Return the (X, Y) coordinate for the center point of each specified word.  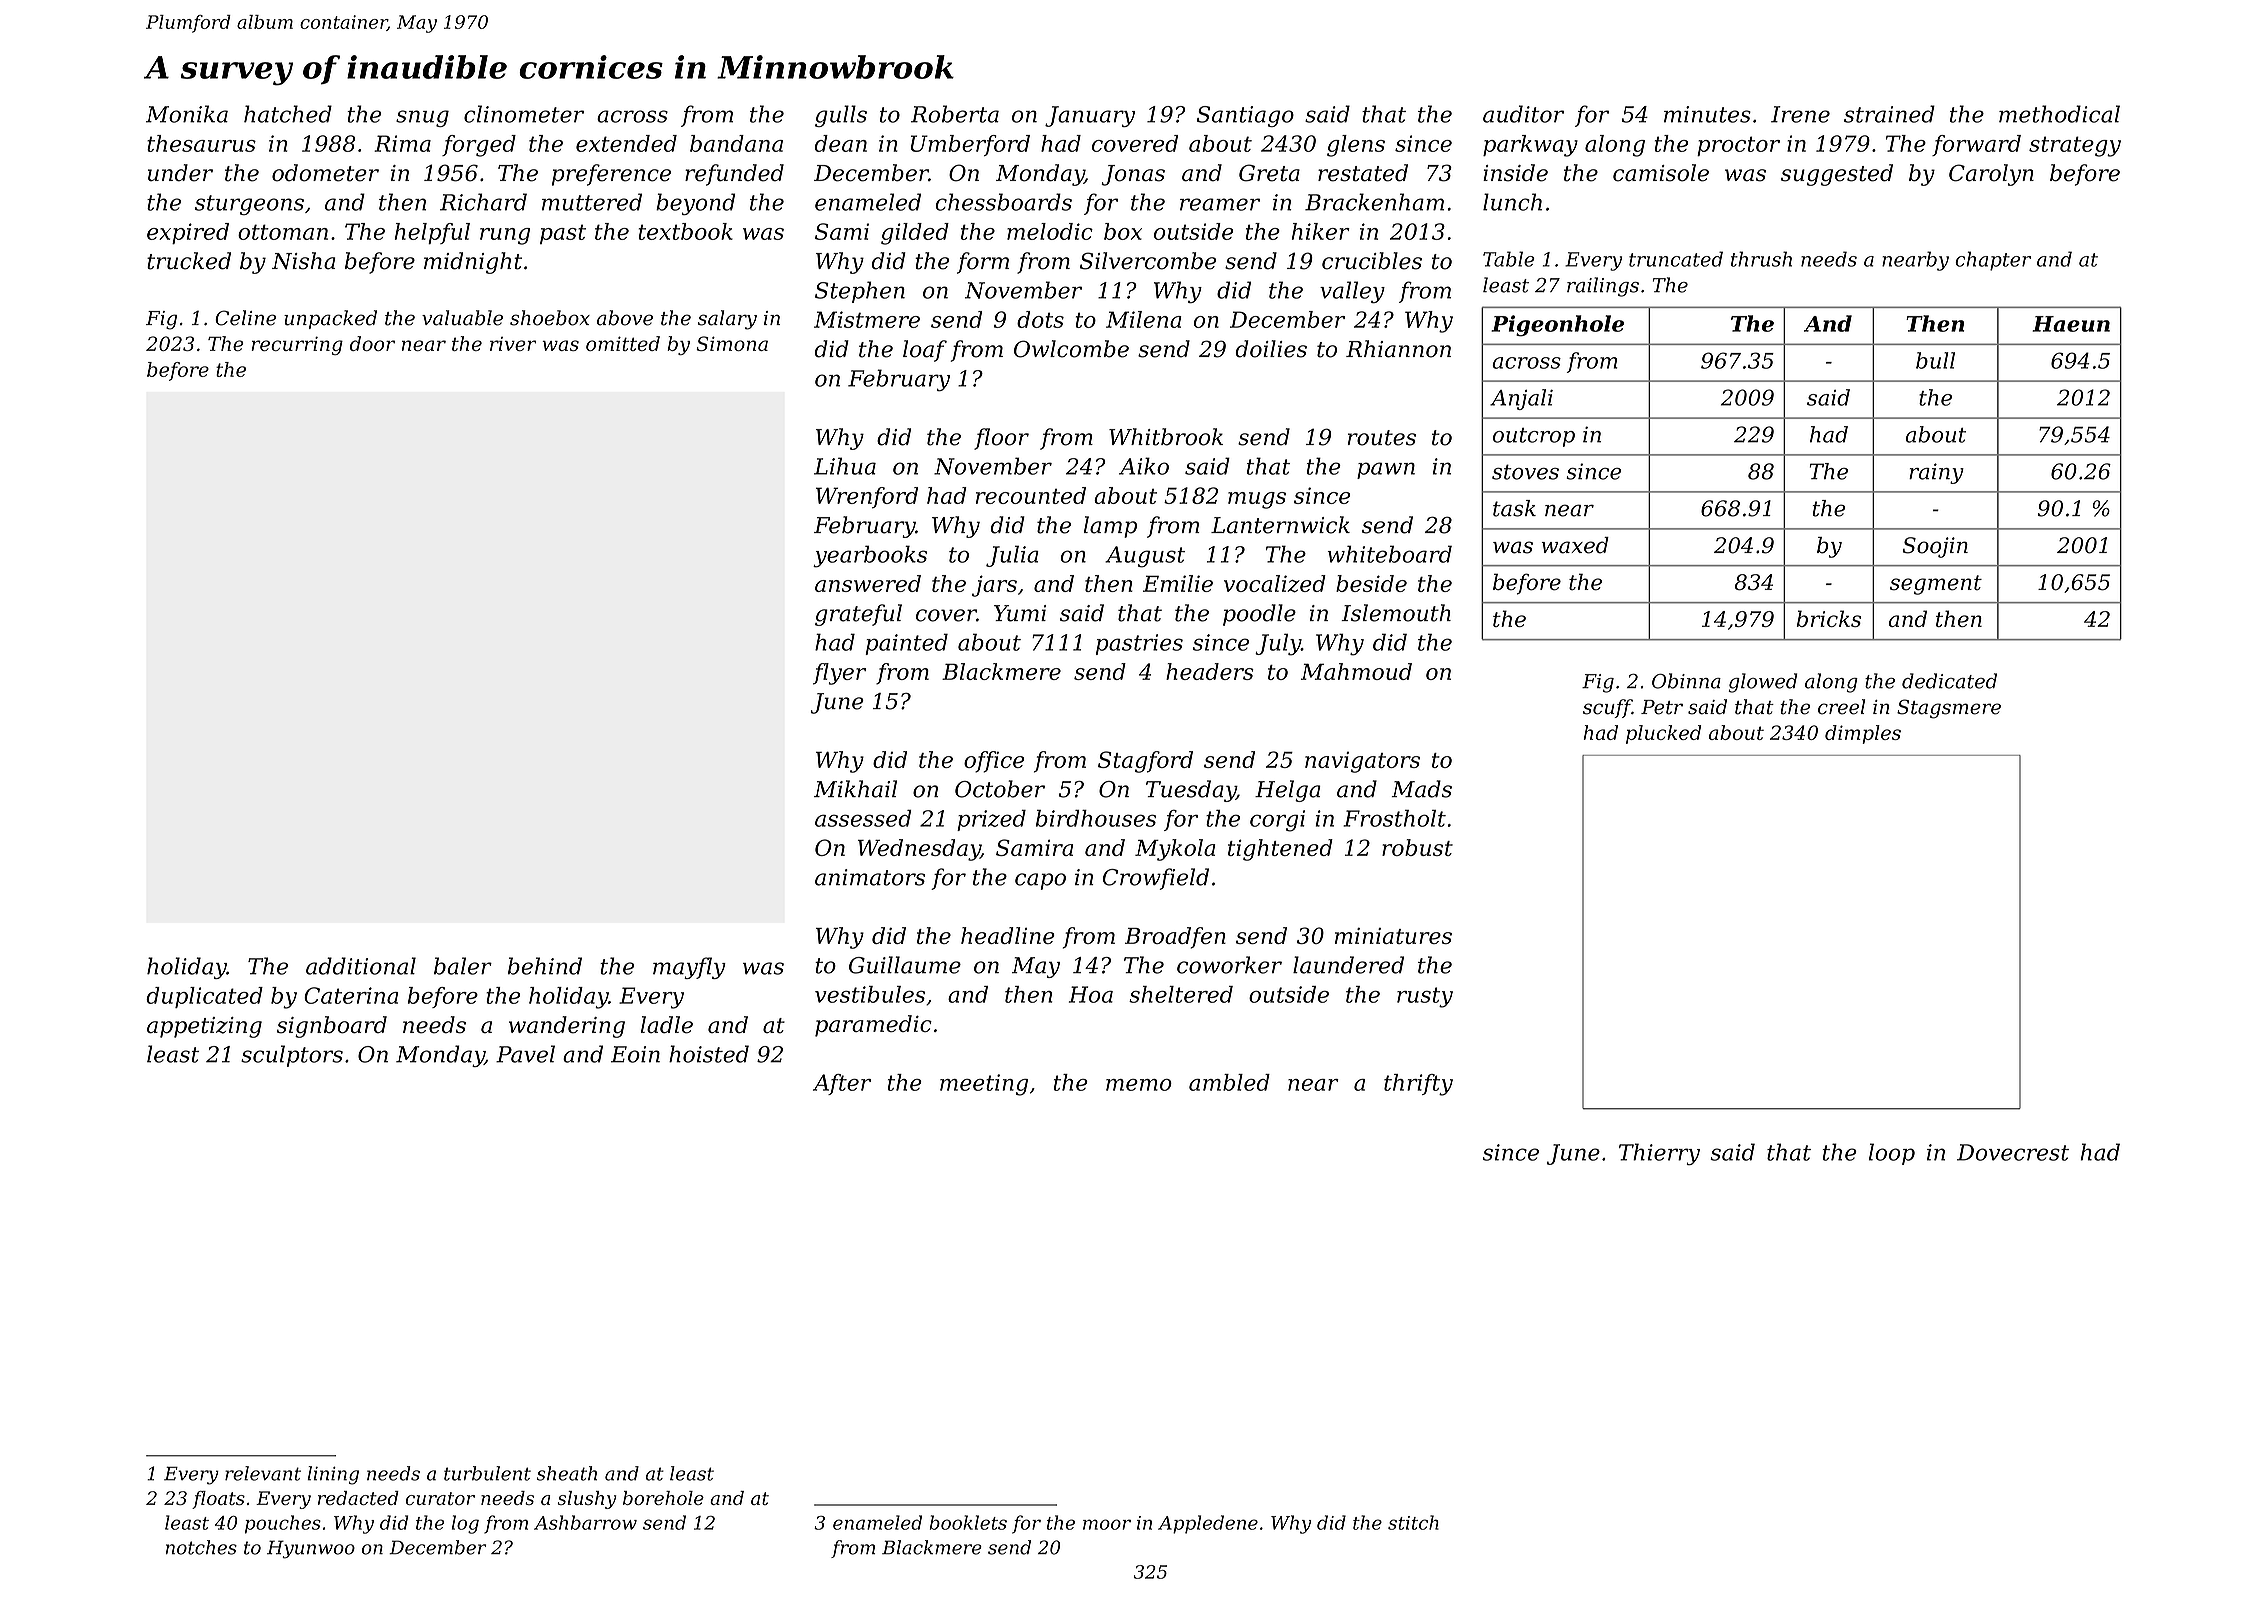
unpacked (330, 319)
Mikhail (855, 789)
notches (201, 1547)
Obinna (1686, 681)
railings (1603, 287)
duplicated (204, 997)
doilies (1271, 349)
